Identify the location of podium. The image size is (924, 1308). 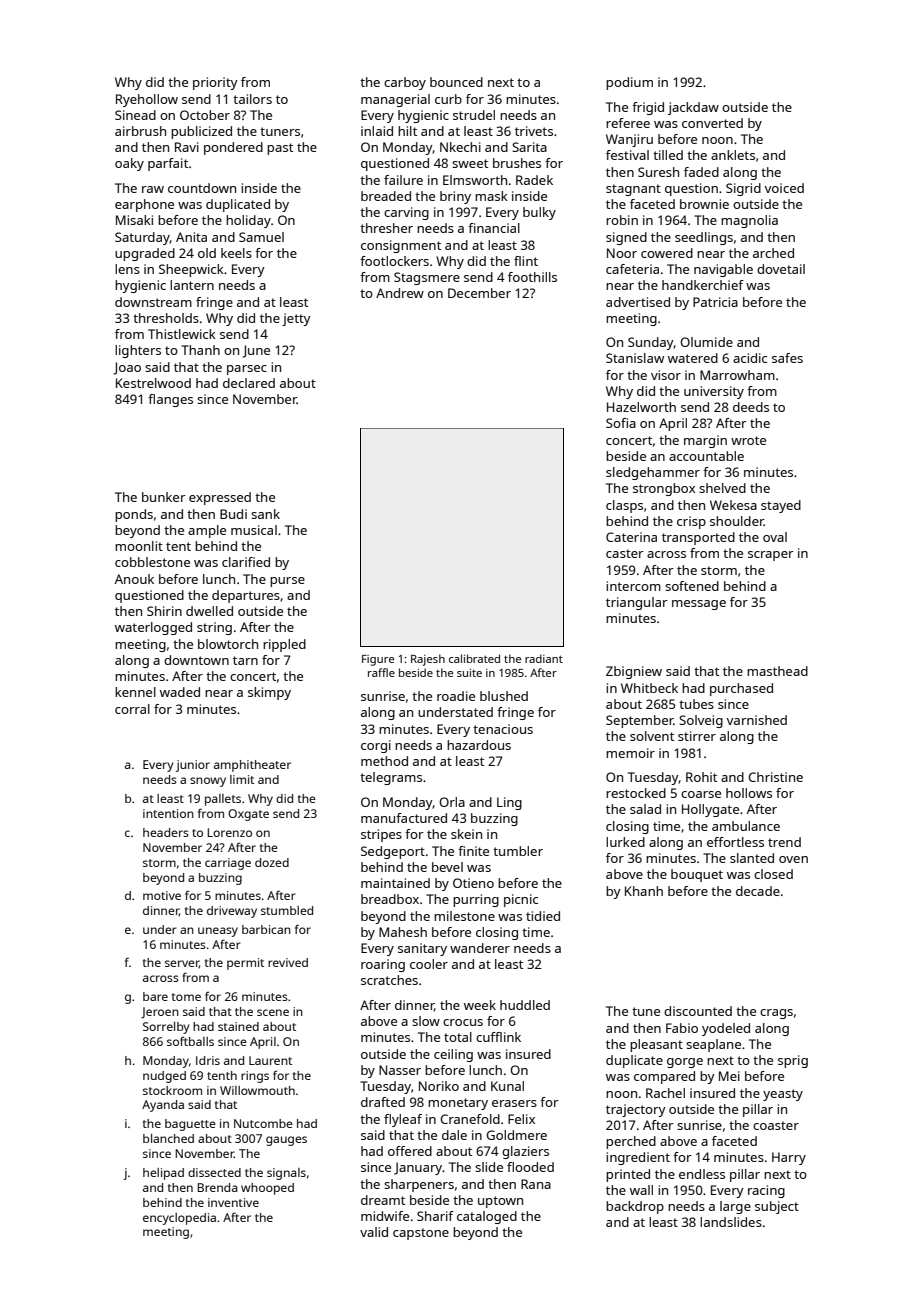
(629, 83).
